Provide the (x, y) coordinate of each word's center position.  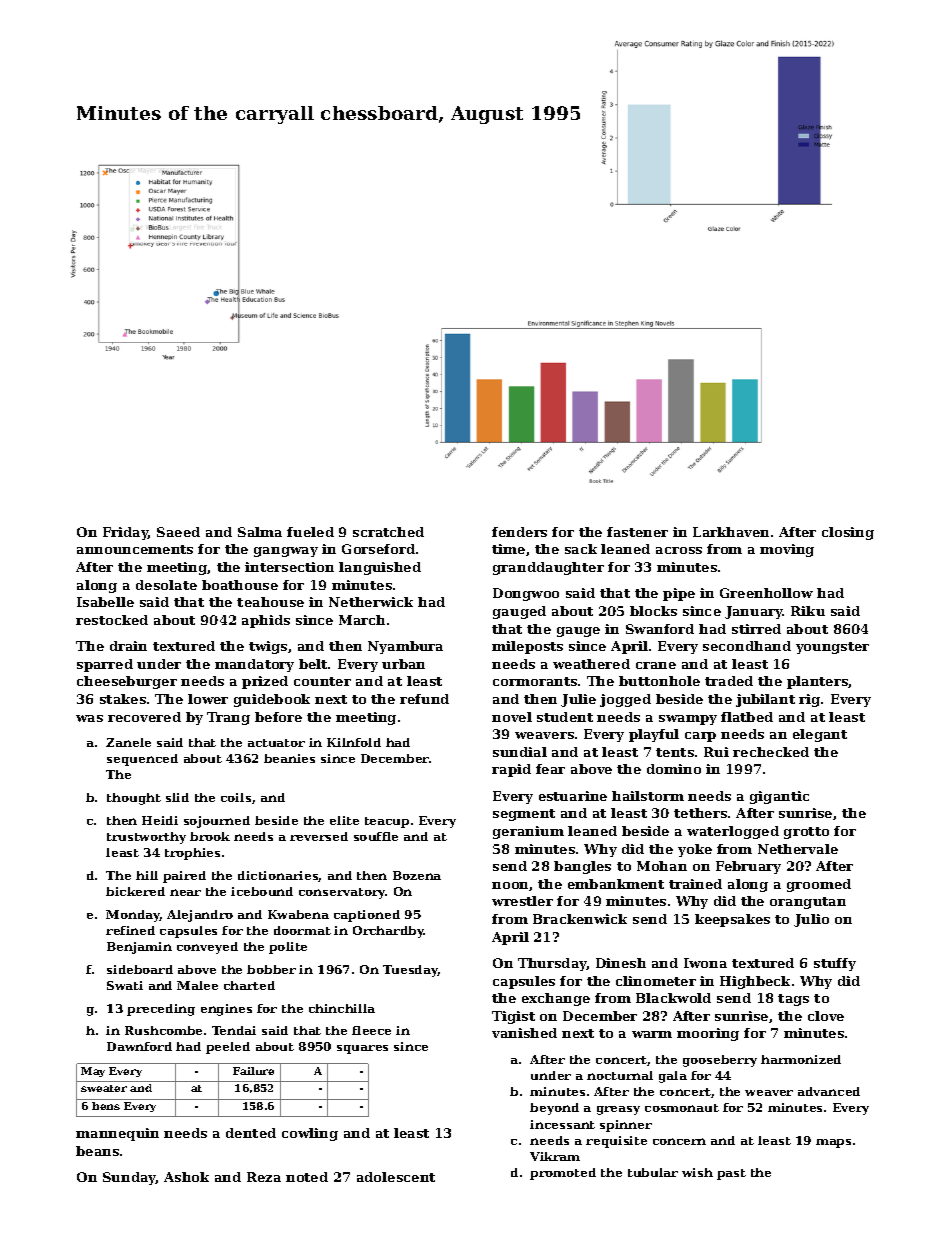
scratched (388, 532)
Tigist (513, 1017)
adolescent (396, 1177)
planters (817, 682)
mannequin (117, 1134)
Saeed (178, 532)
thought (134, 799)
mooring (708, 1034)
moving (787, 550)
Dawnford (139, 1046)
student (565, 717)
